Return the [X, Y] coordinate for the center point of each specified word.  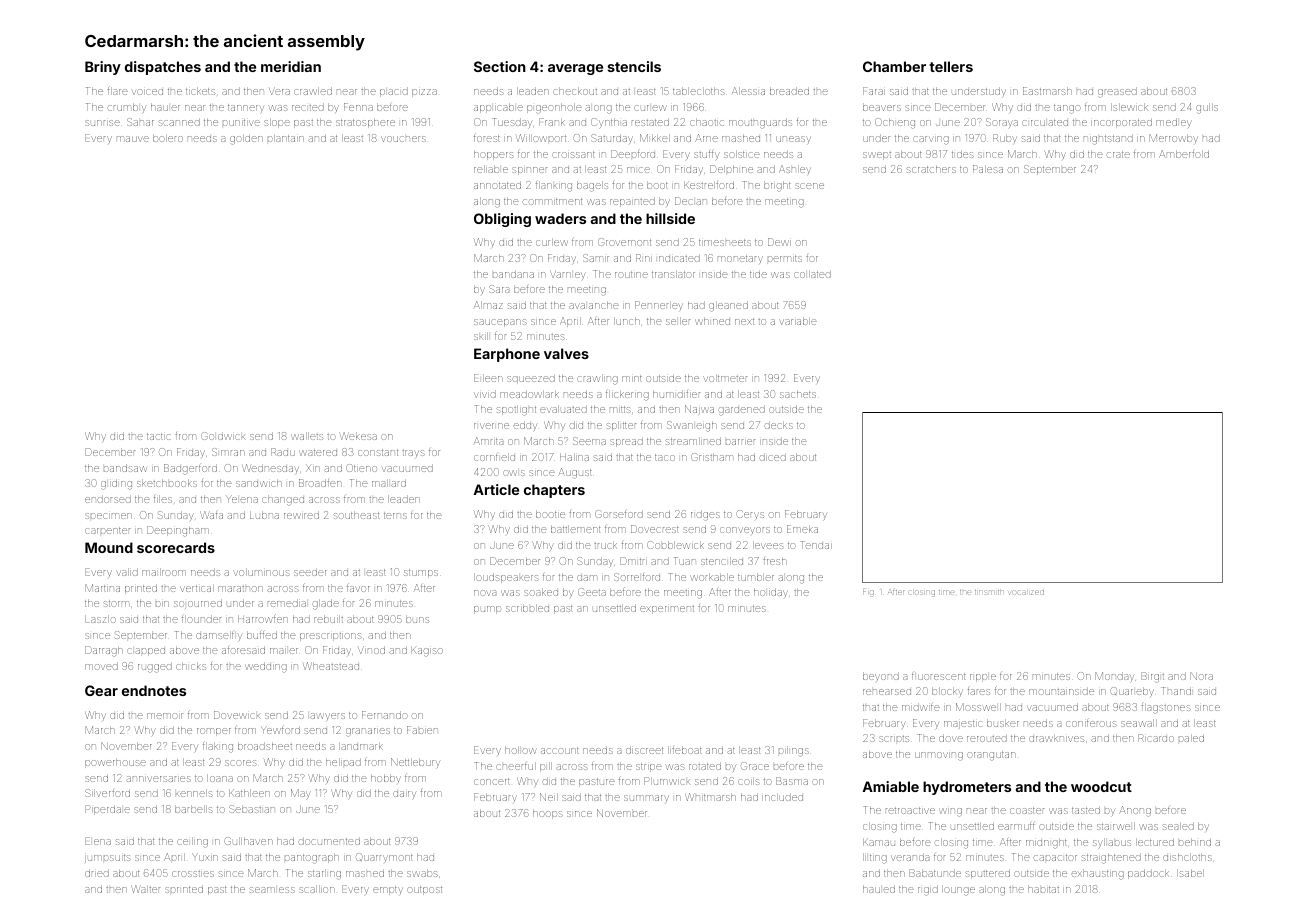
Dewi [779, 242]
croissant [573, 154]
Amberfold [1184, 154]
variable [798, 321]
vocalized [1026, 592]
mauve [133, 139]
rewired [301, 515]
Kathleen [249, 793]
